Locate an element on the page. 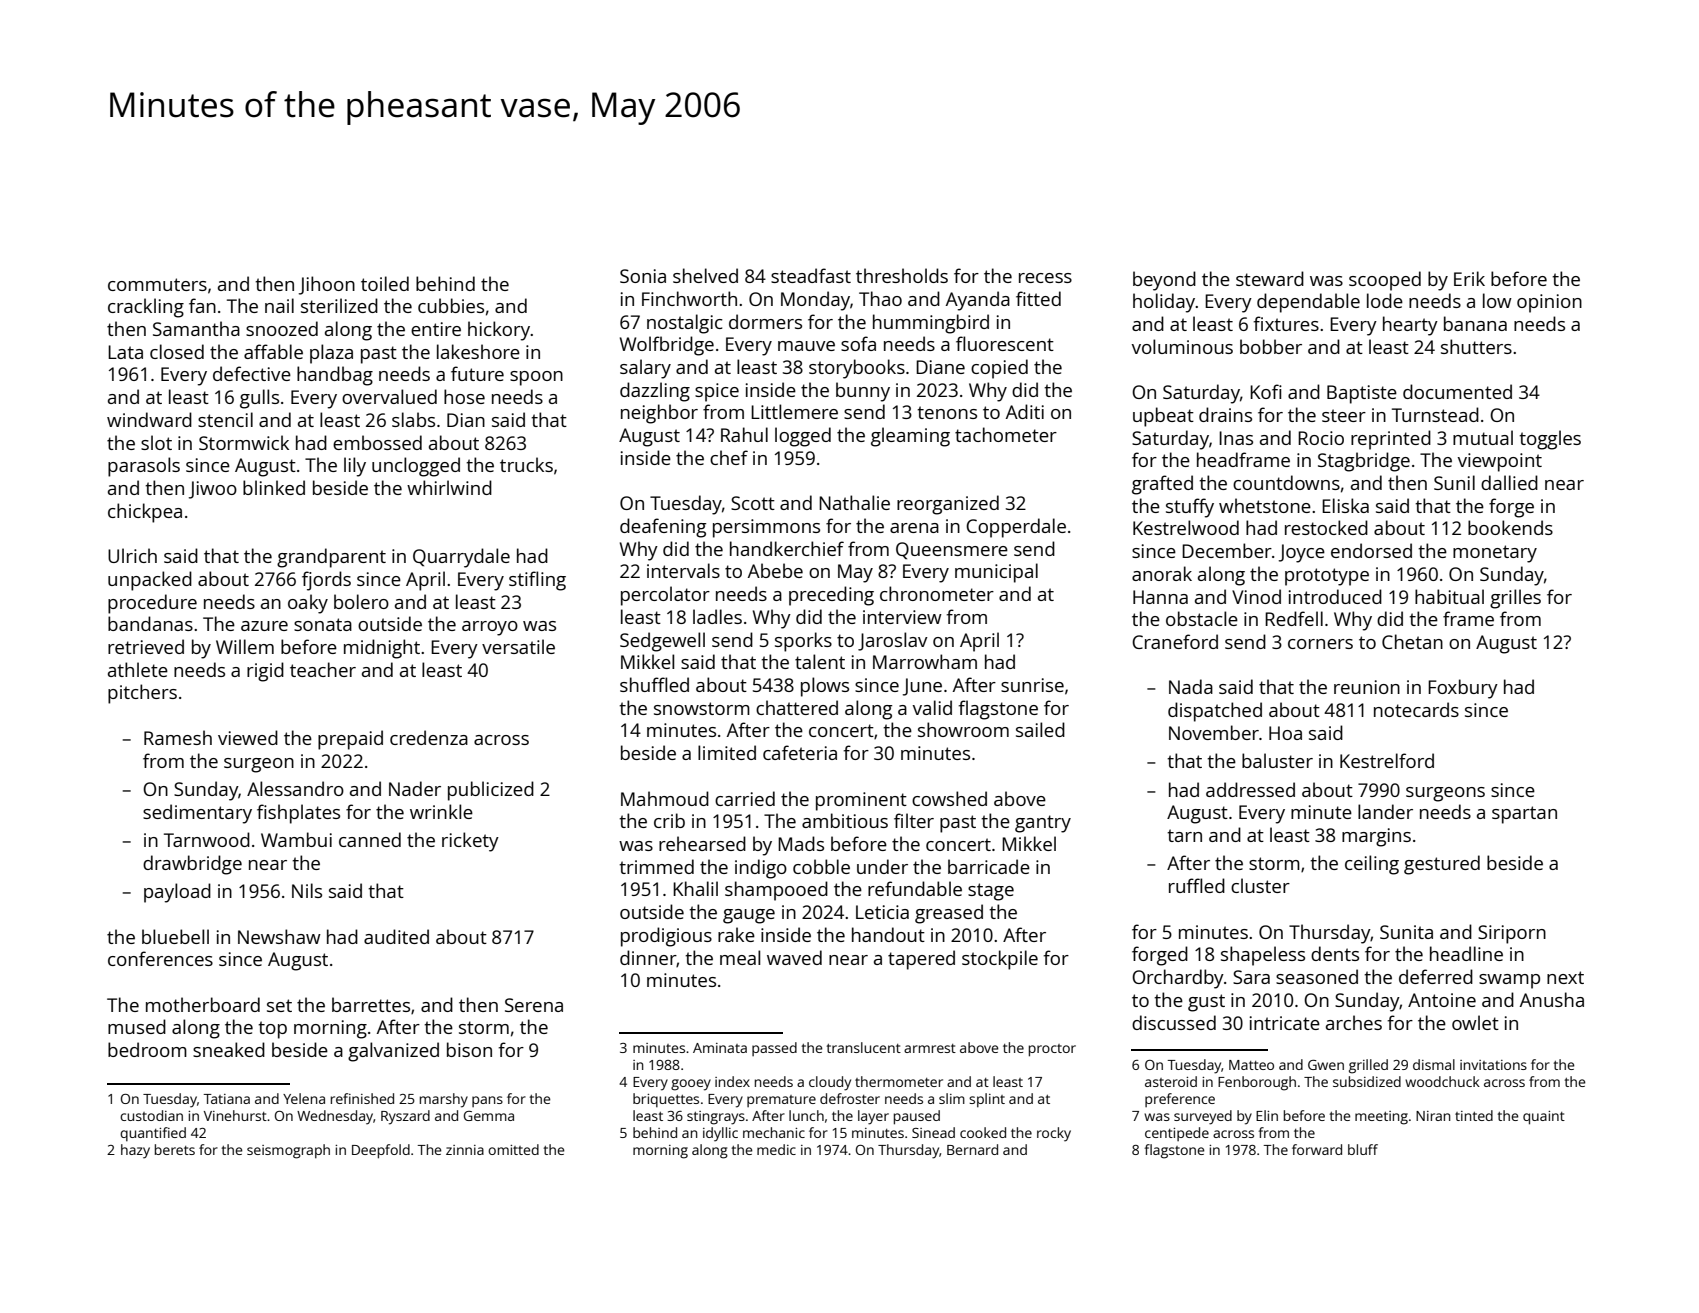 The image size is (1699, 1313). Deepfold is located at coordinates (381, 1151).
